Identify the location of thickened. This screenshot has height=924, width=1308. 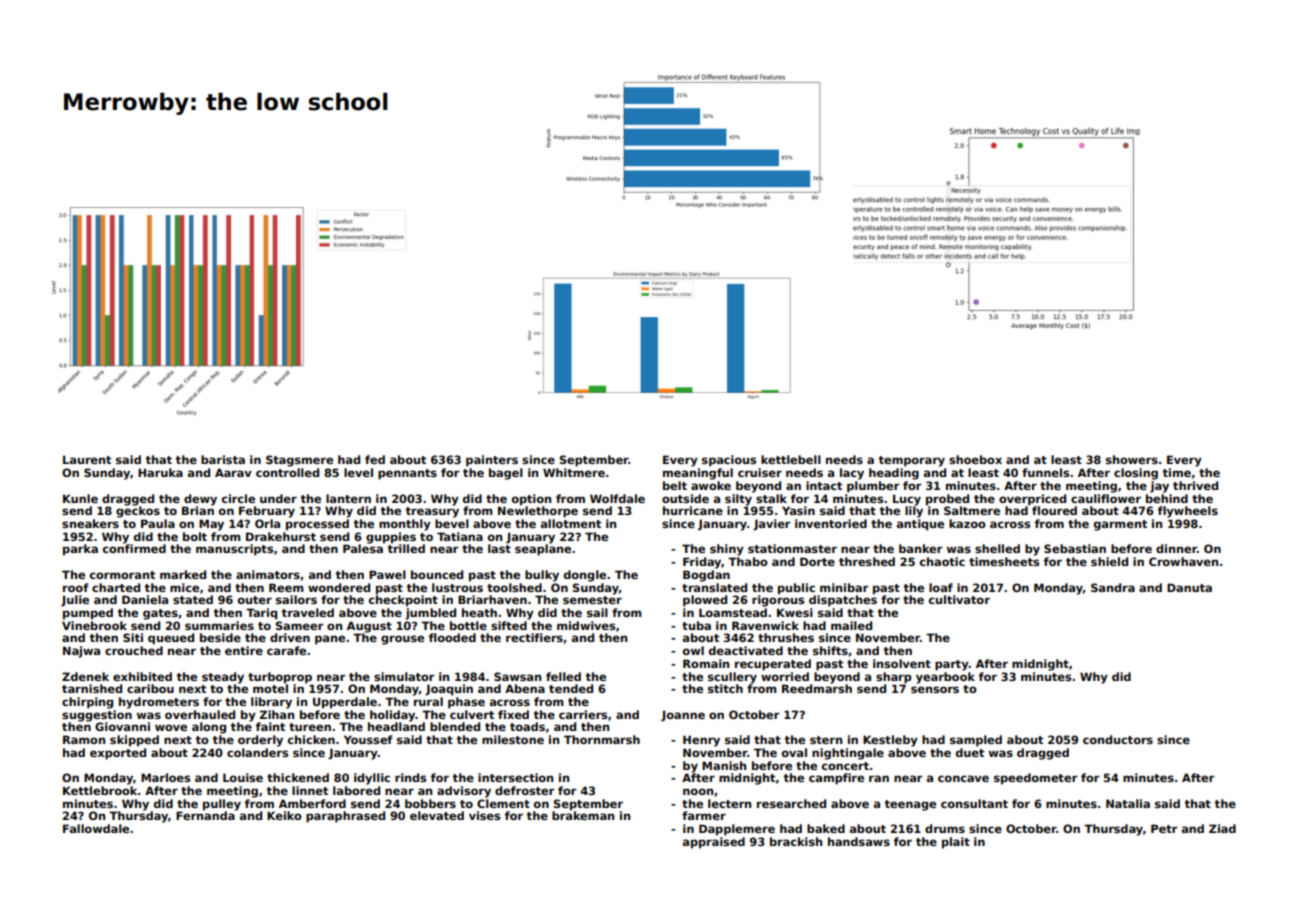
(298, 777).
